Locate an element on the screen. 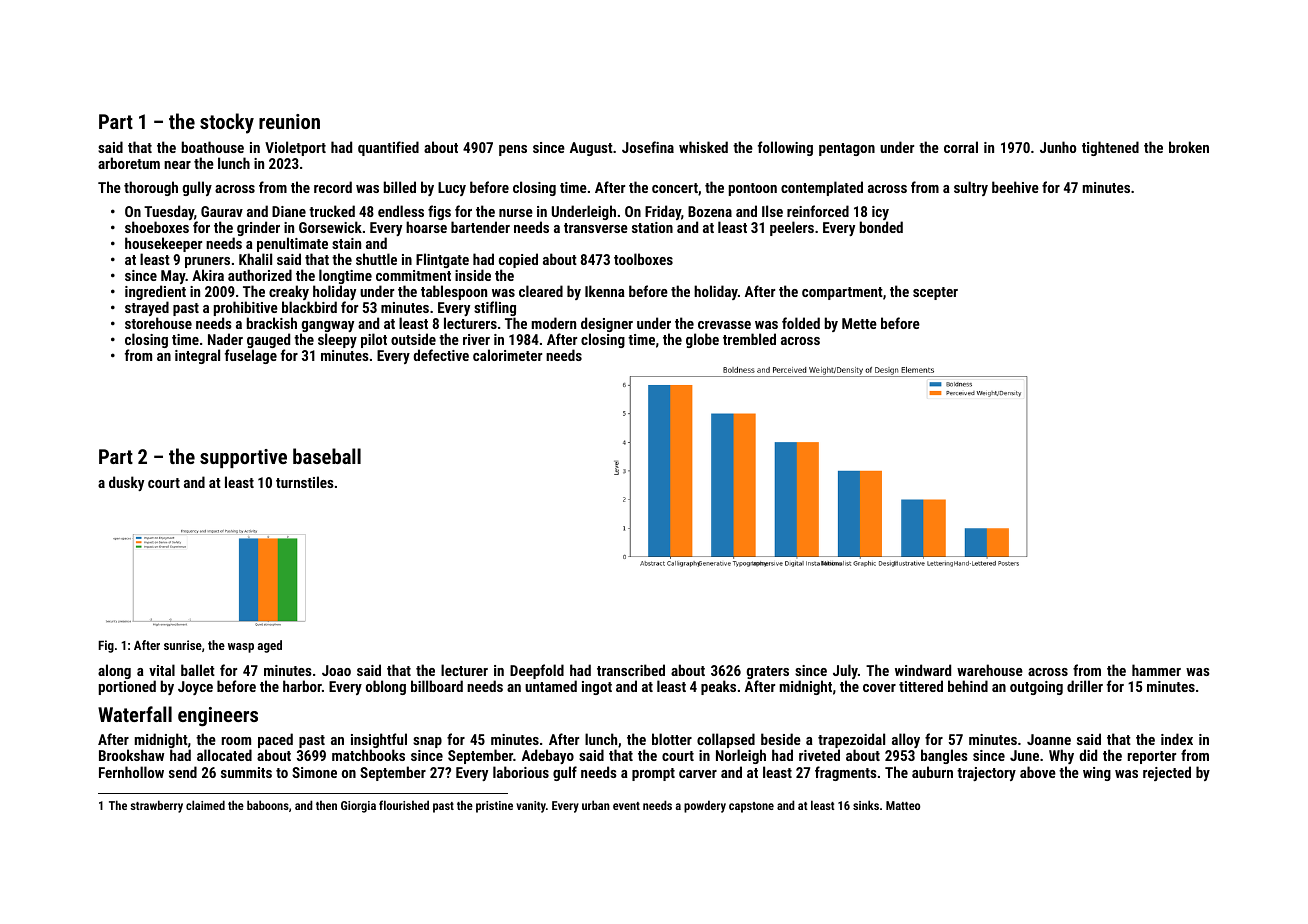  driller is located at coordinates (1085, 686).
